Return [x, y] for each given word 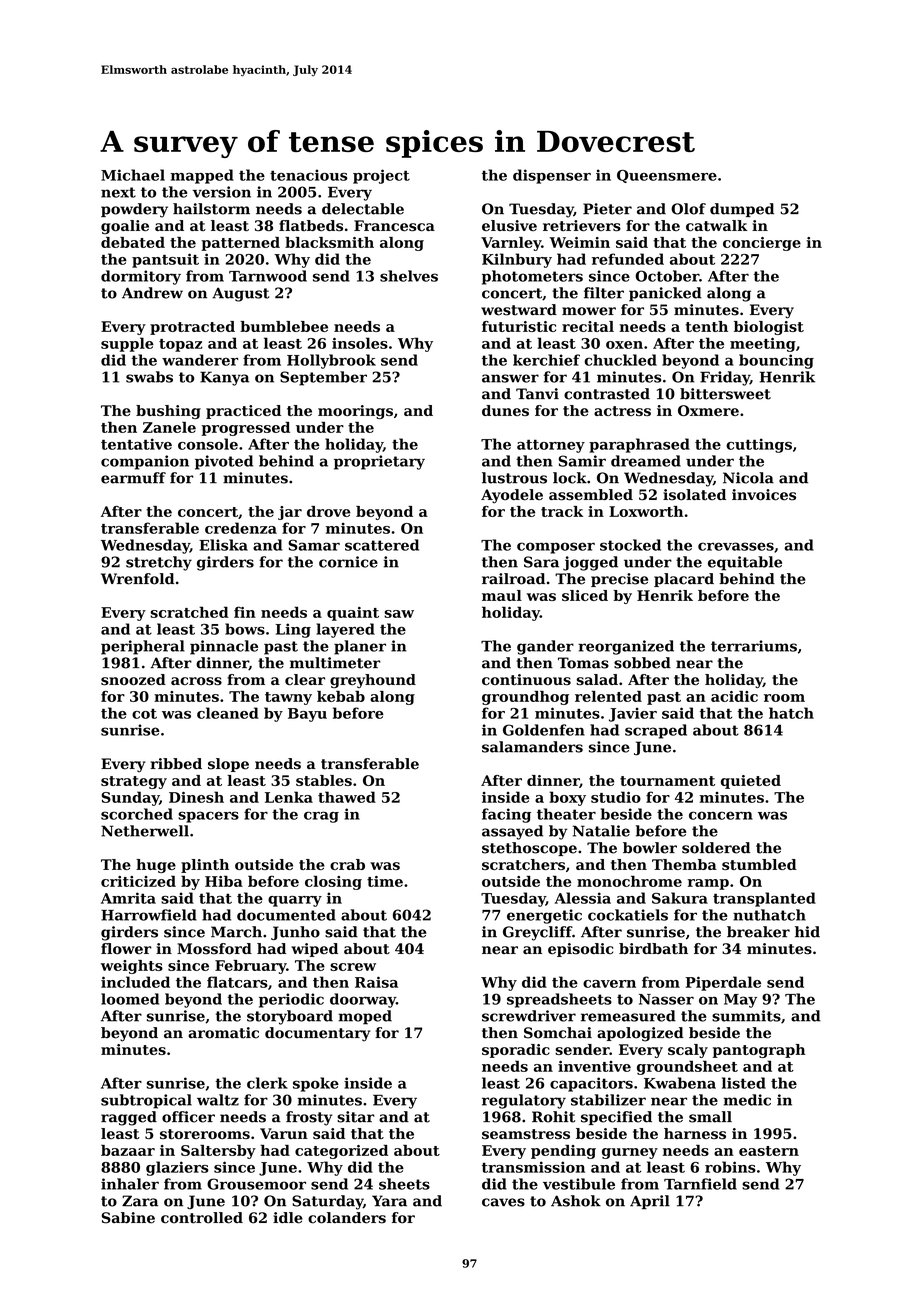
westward [519, 310]
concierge [762, 244]
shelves [409, 276]
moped [365, 1017]
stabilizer [608, 1100]
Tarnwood [268, 276]
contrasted [607, 394]
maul [502, 595]
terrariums [754, 646]
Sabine [128, 1218]
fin [245, 612]
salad [597, 679]
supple [127, 344]
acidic [734, 696]
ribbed [176, 764]
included [135, 982]
